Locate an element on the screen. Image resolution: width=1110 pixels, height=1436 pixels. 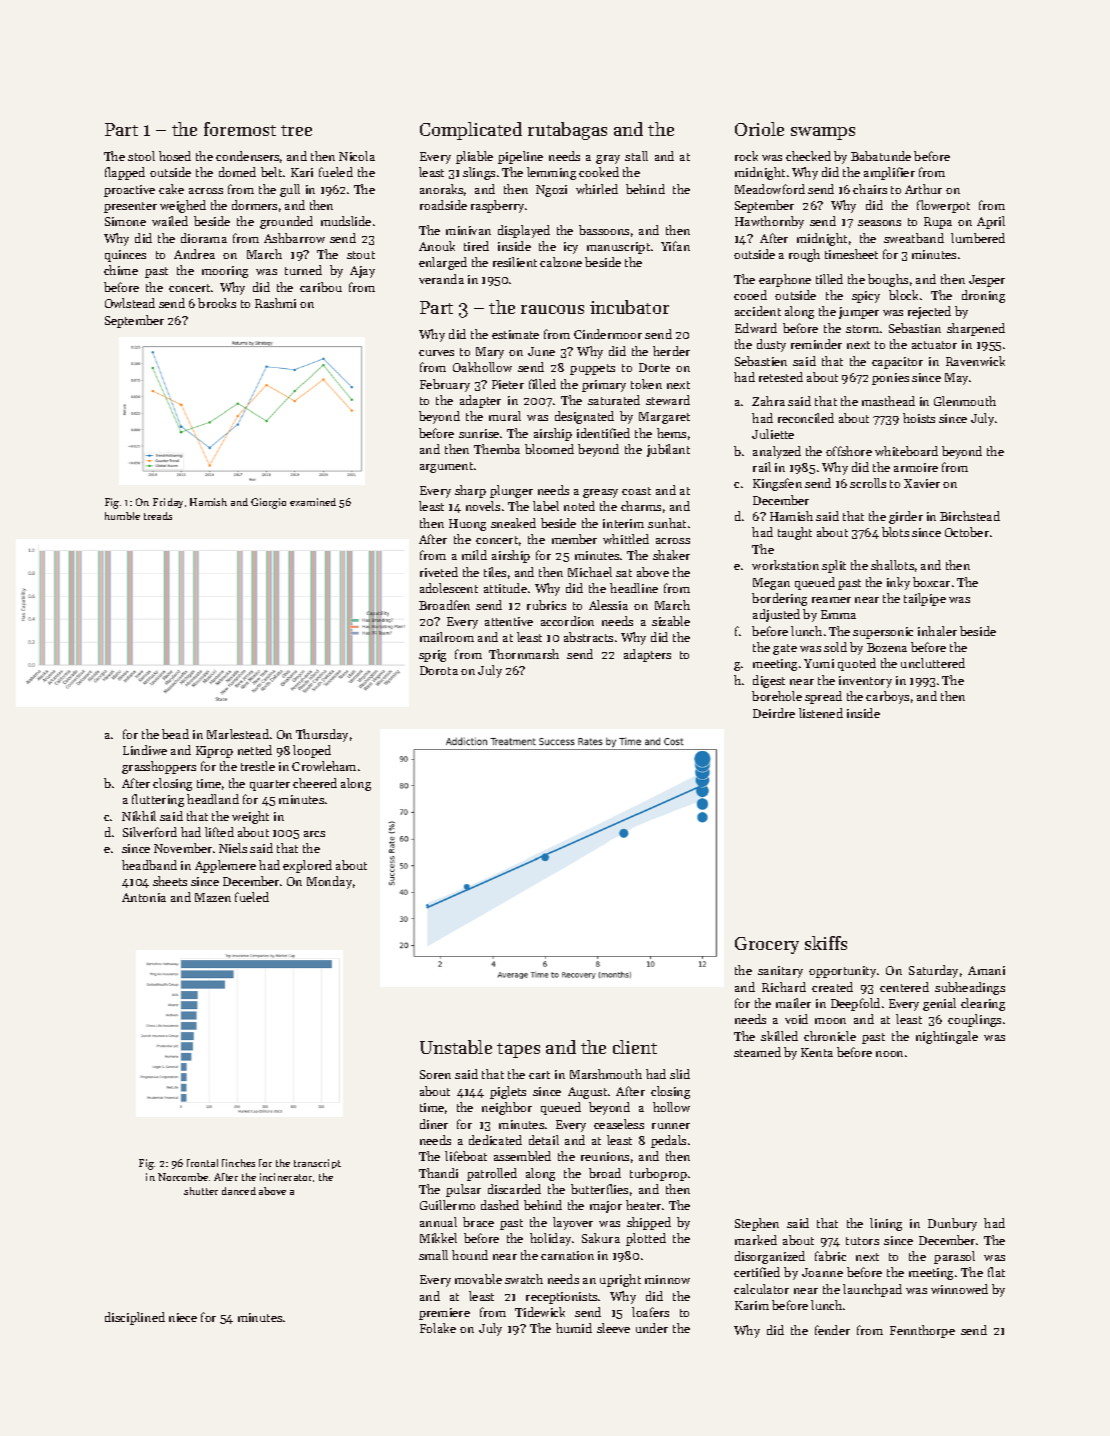
minnow is located at coordinates (667, 1279).
